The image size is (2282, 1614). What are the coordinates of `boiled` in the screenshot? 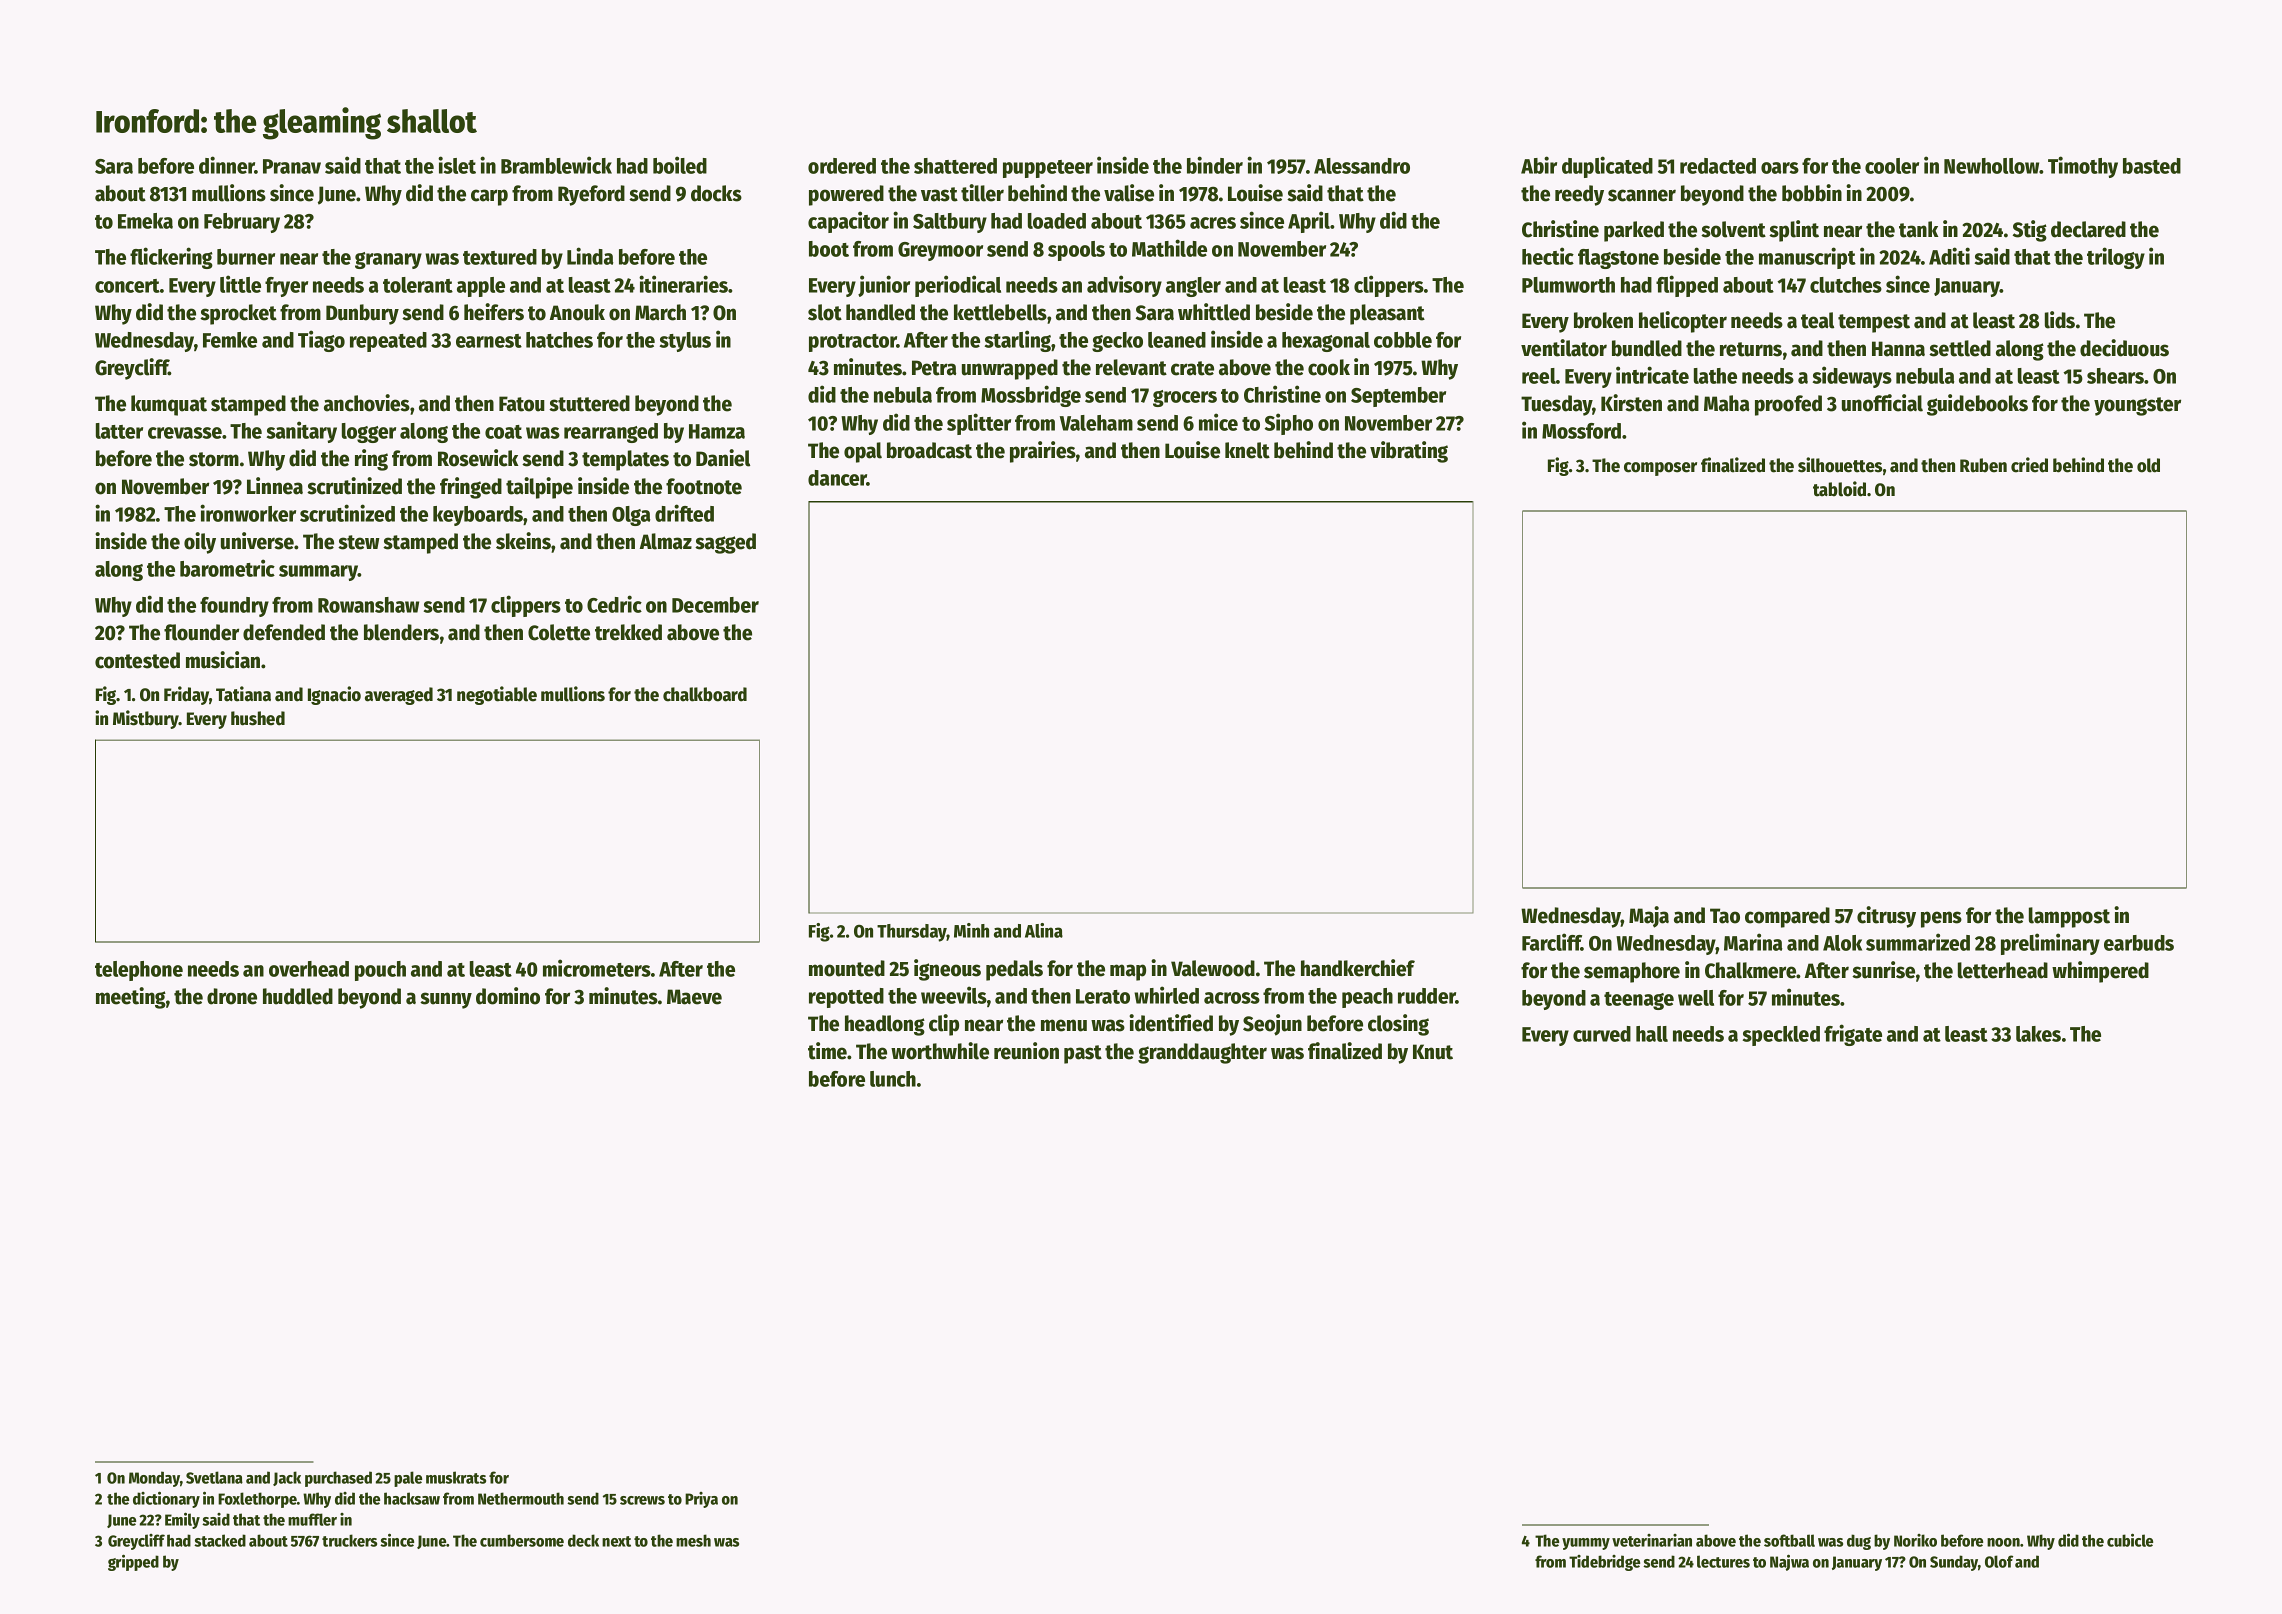 It's located at (680, 165).
